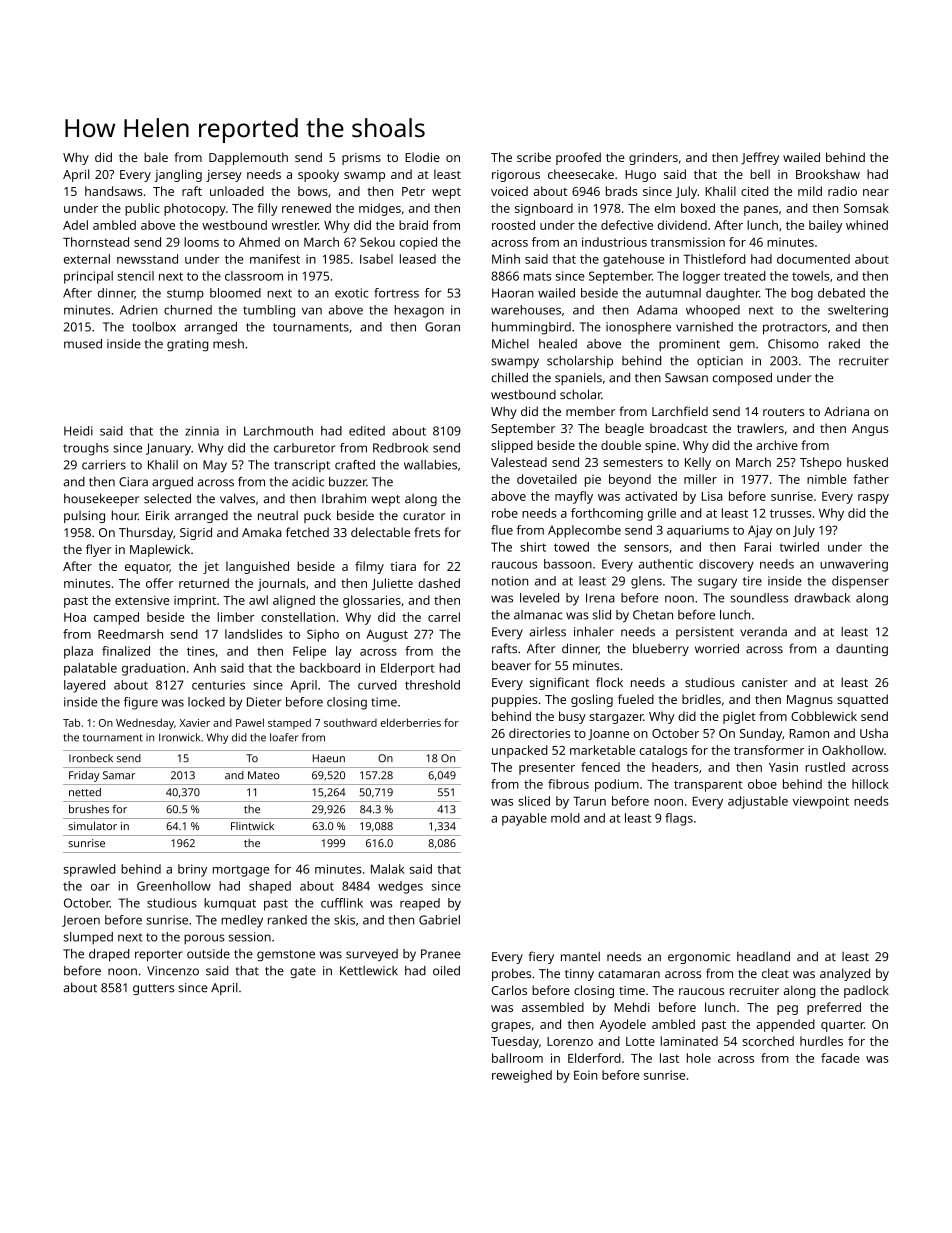  Describe the element at coordinates (153, 989) in the document. I see `gutters` at that location.
